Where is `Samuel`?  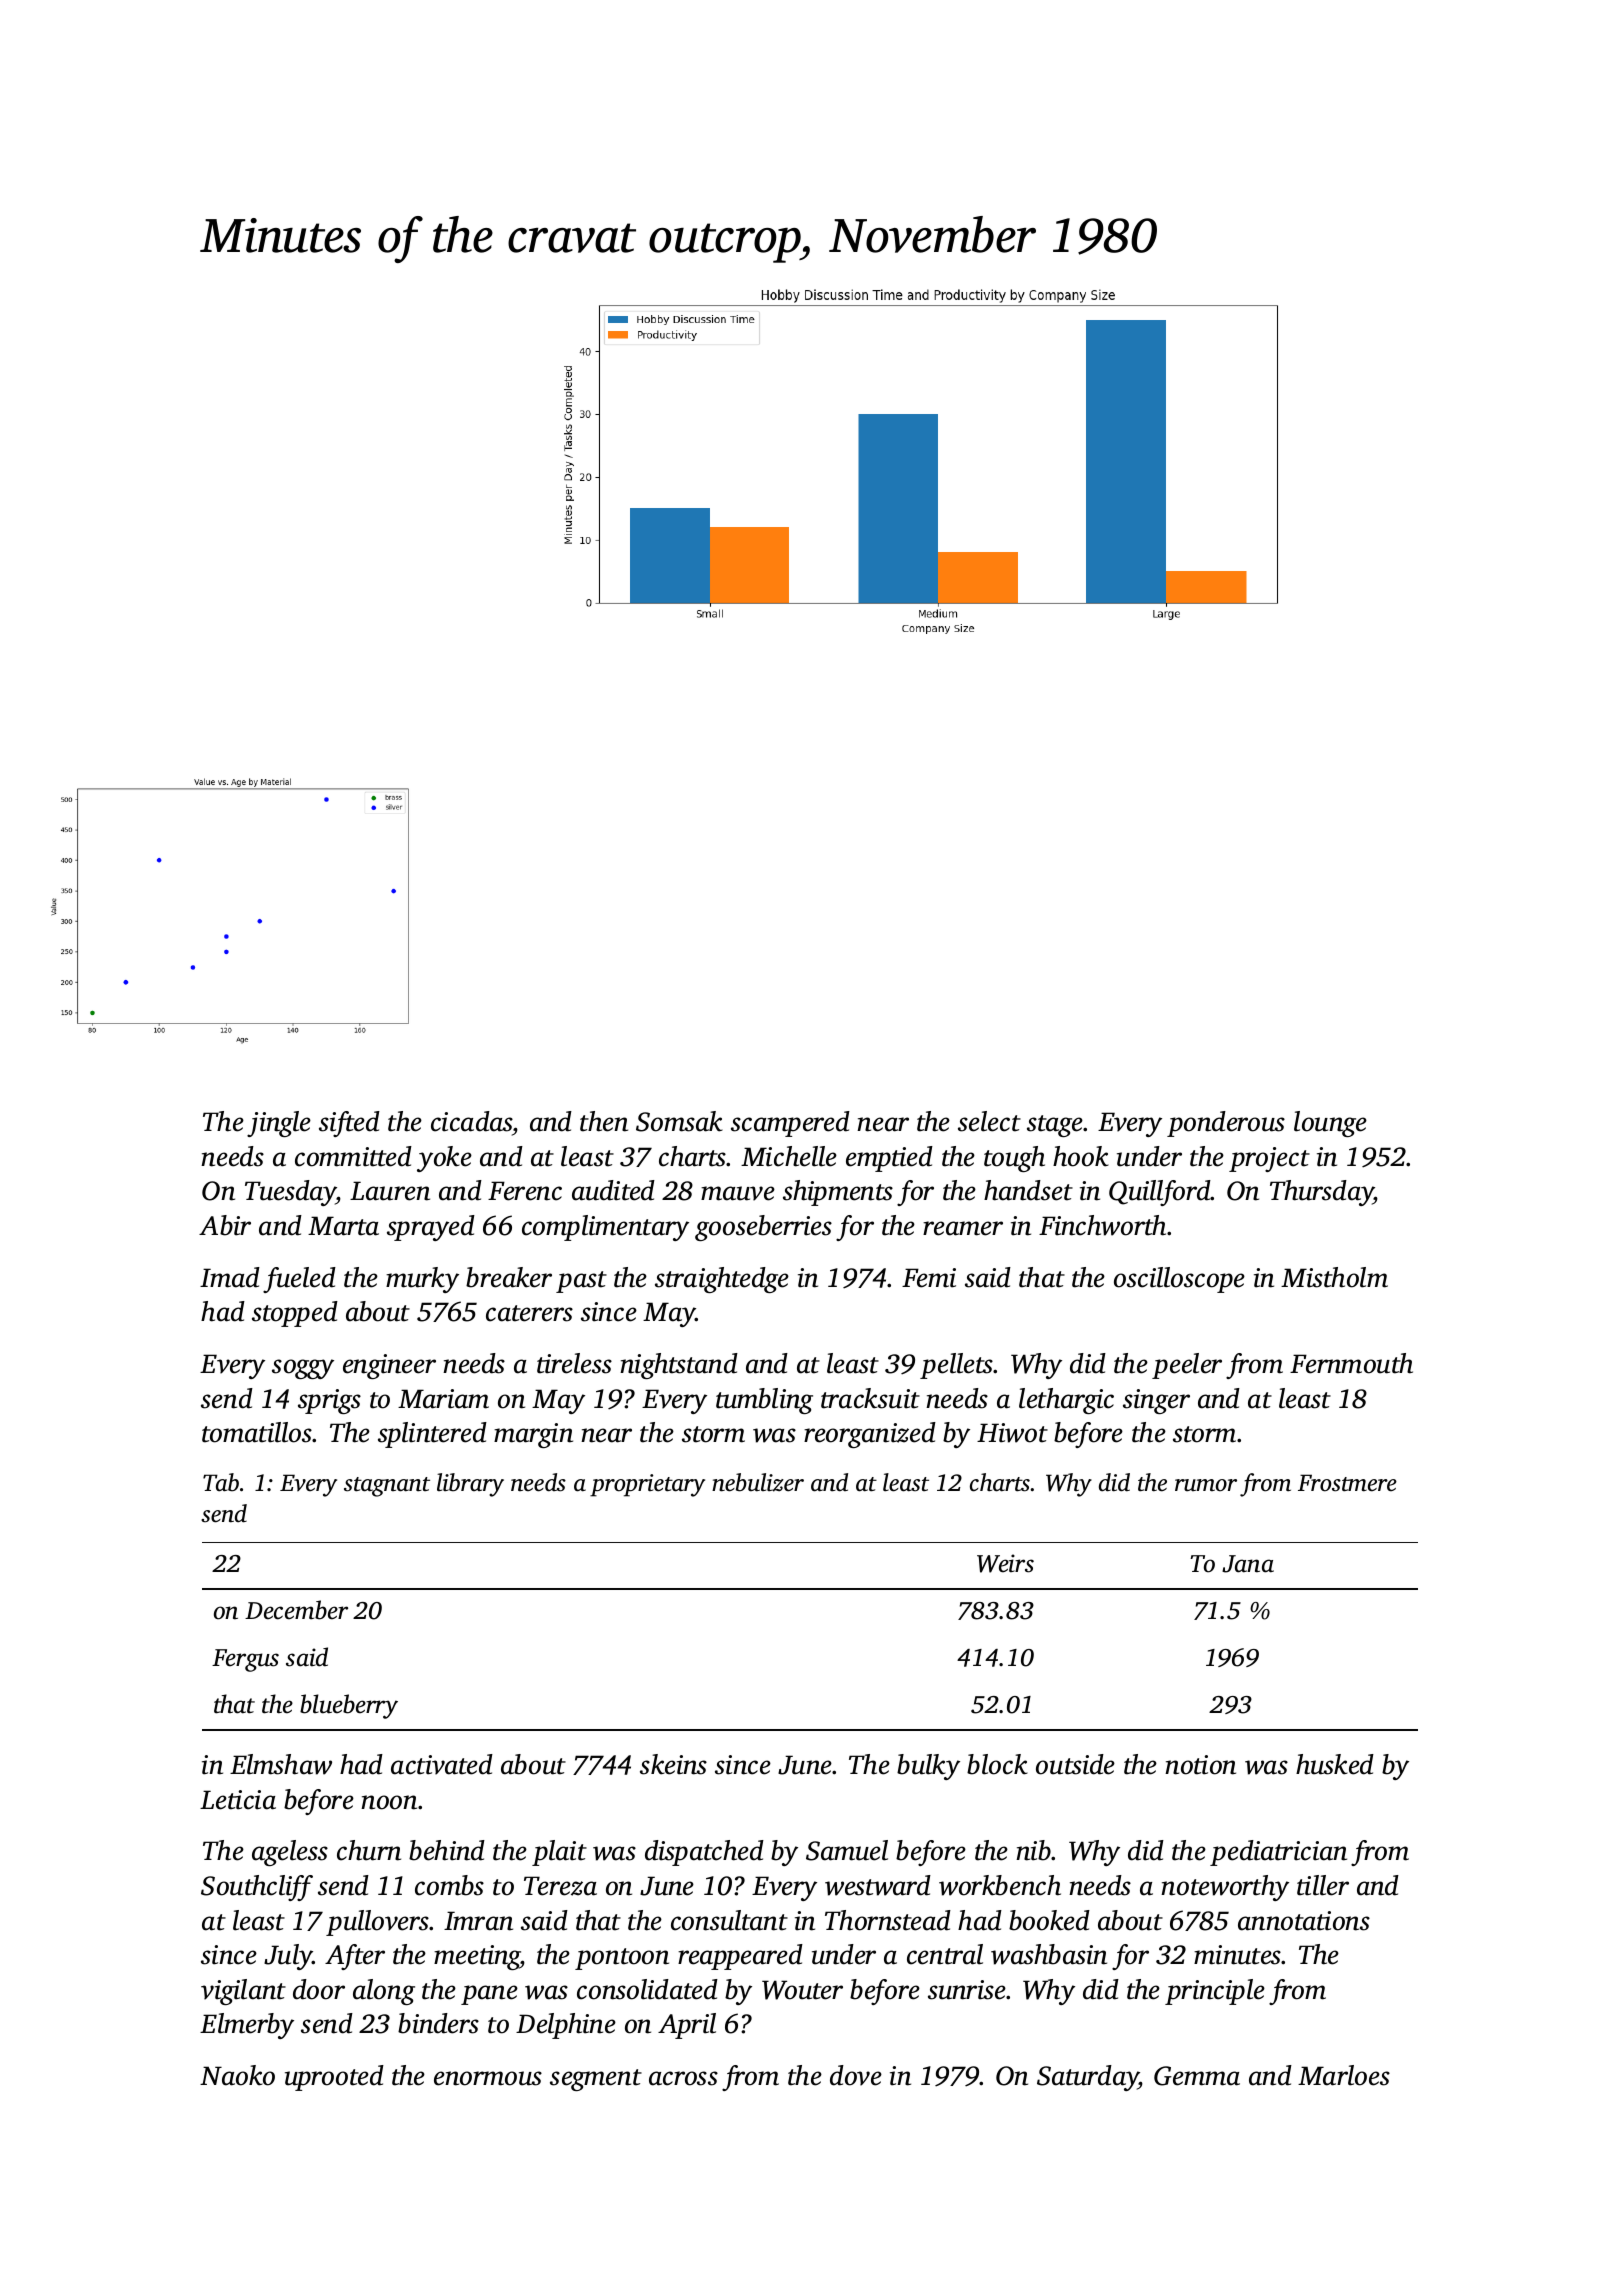 Samuel is located at coordinates (847, 1850).
